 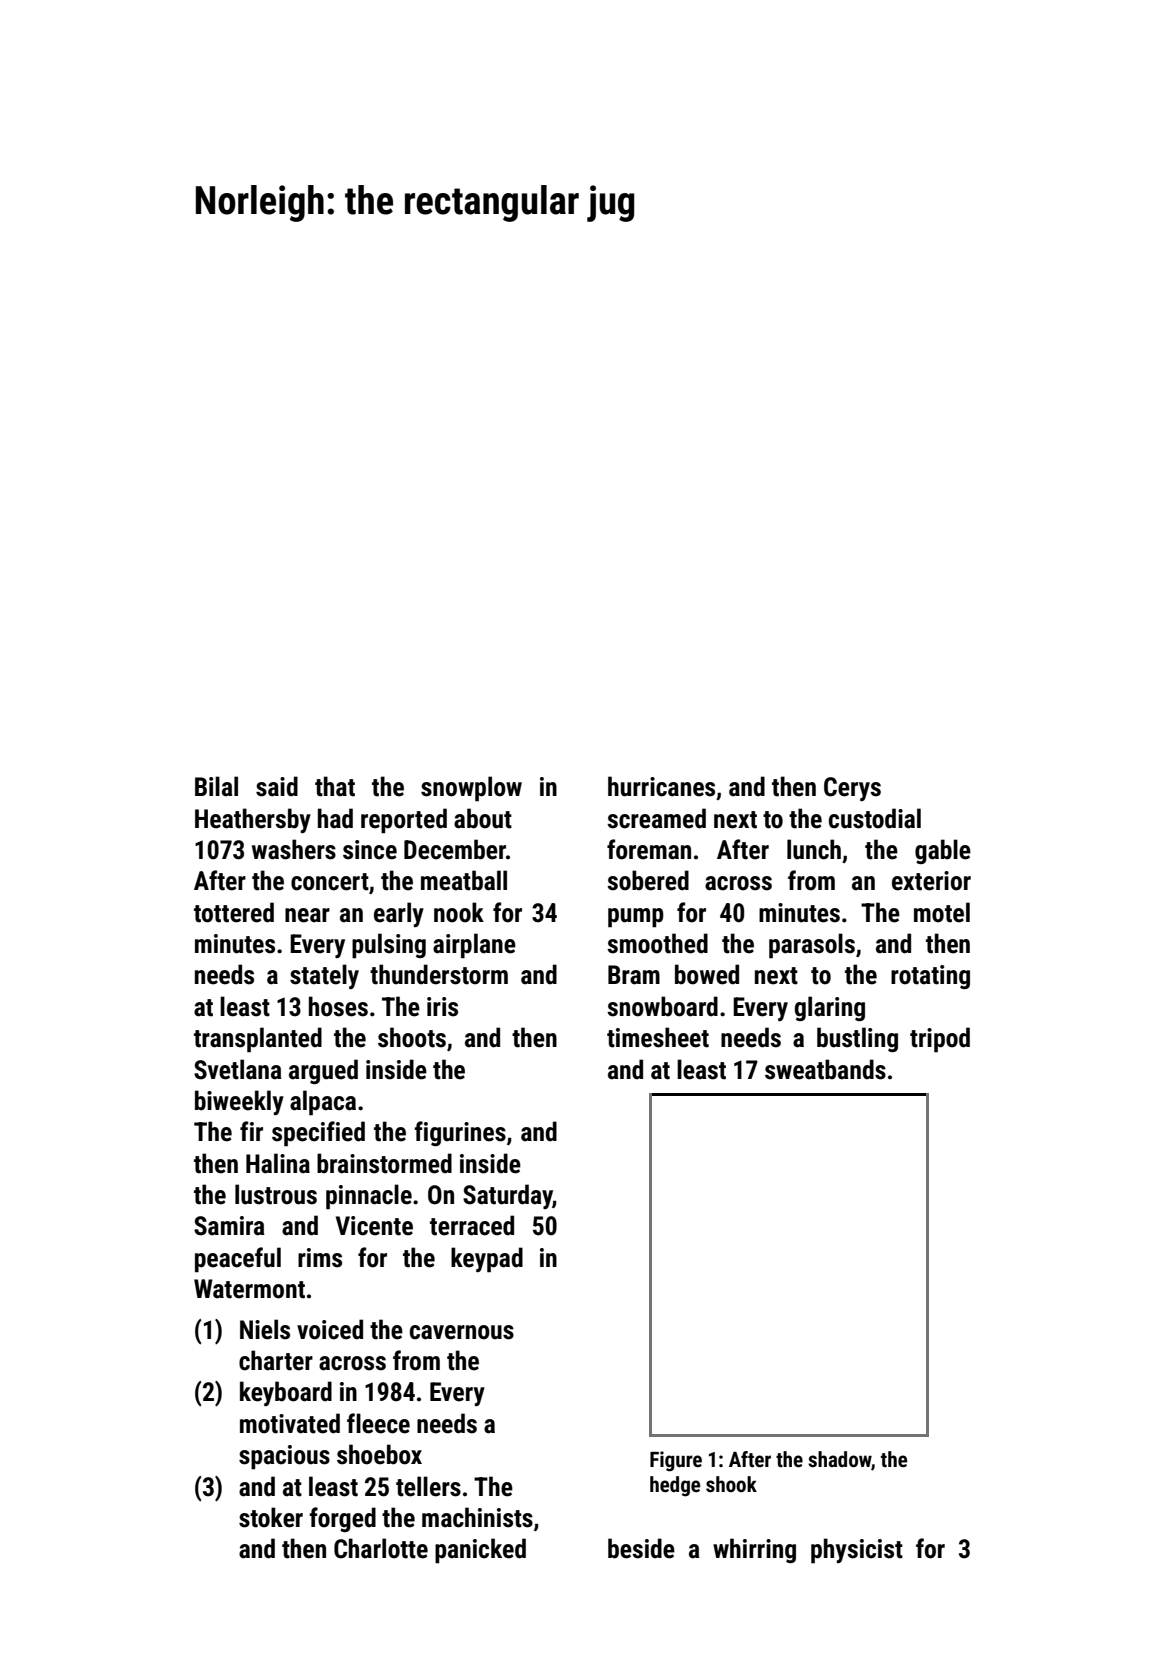 What do you see at coordinates (381, 1548) in the screenshot?
I see `Charlotte` at bounding box center [381, 1548].
